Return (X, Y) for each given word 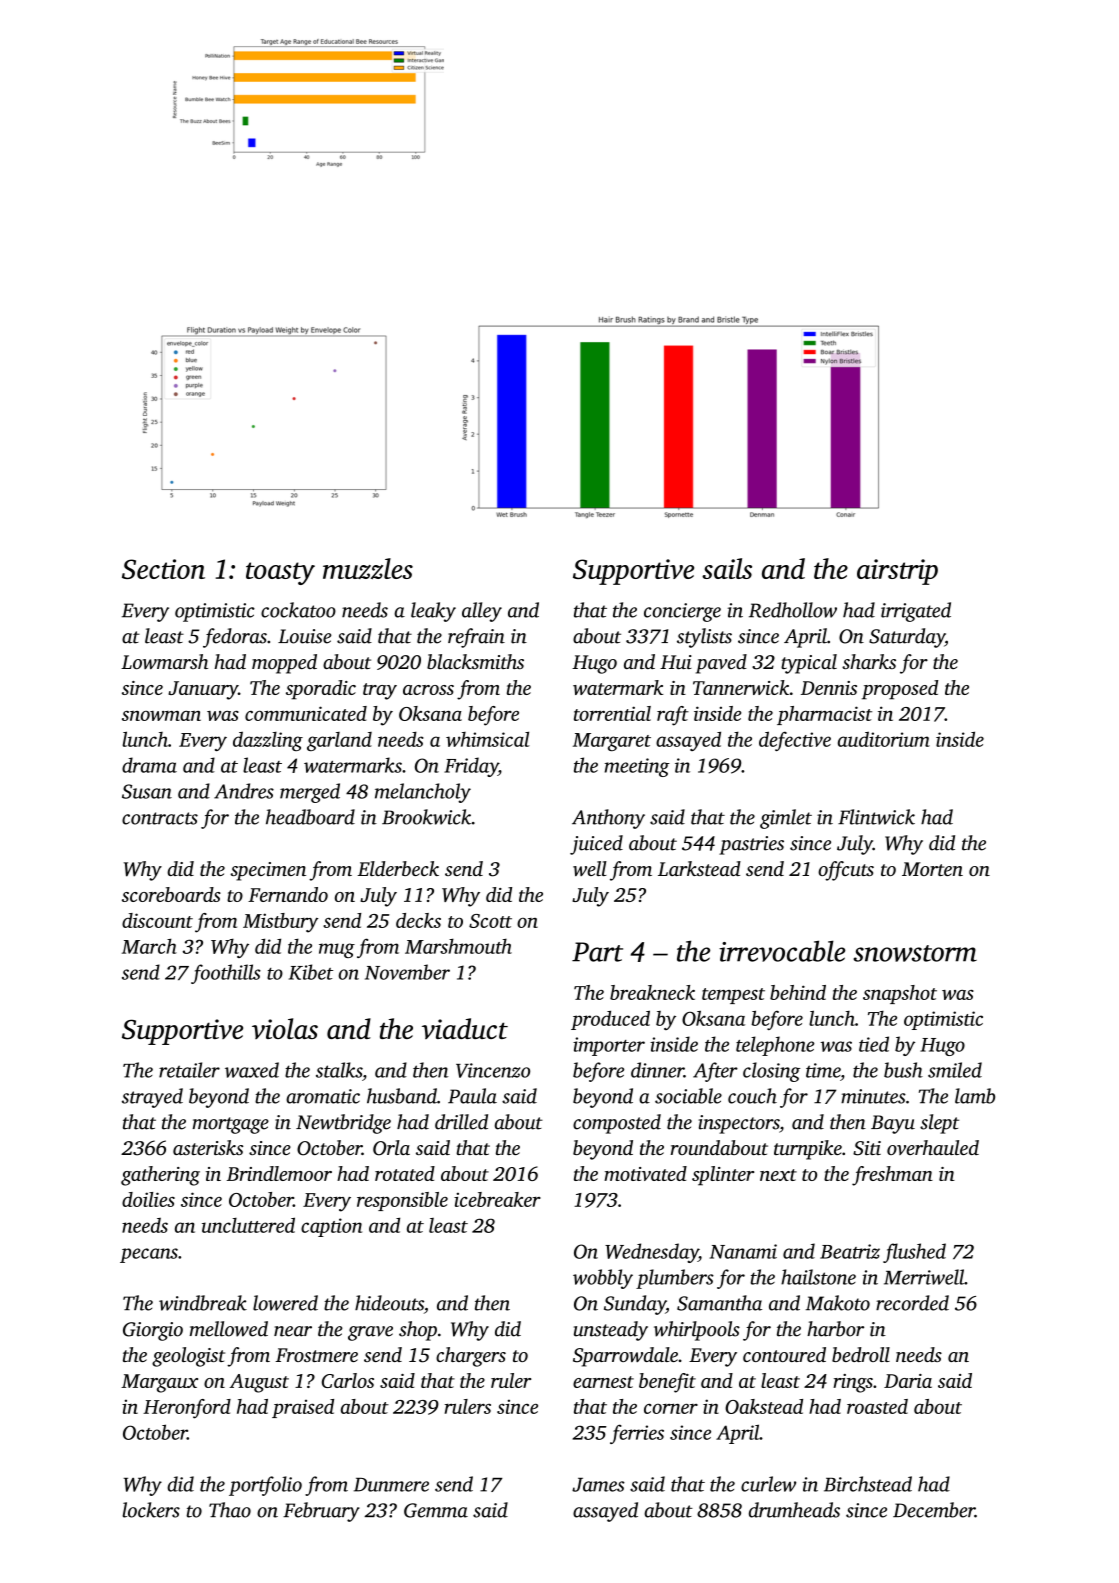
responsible (402, 1201)
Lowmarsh (164, 661)
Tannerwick (741, 687)
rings (853, 1383)
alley (482, 612)
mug (337, 950)
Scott (490, 921)
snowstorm (915, 953)
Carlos (348, 1380)
